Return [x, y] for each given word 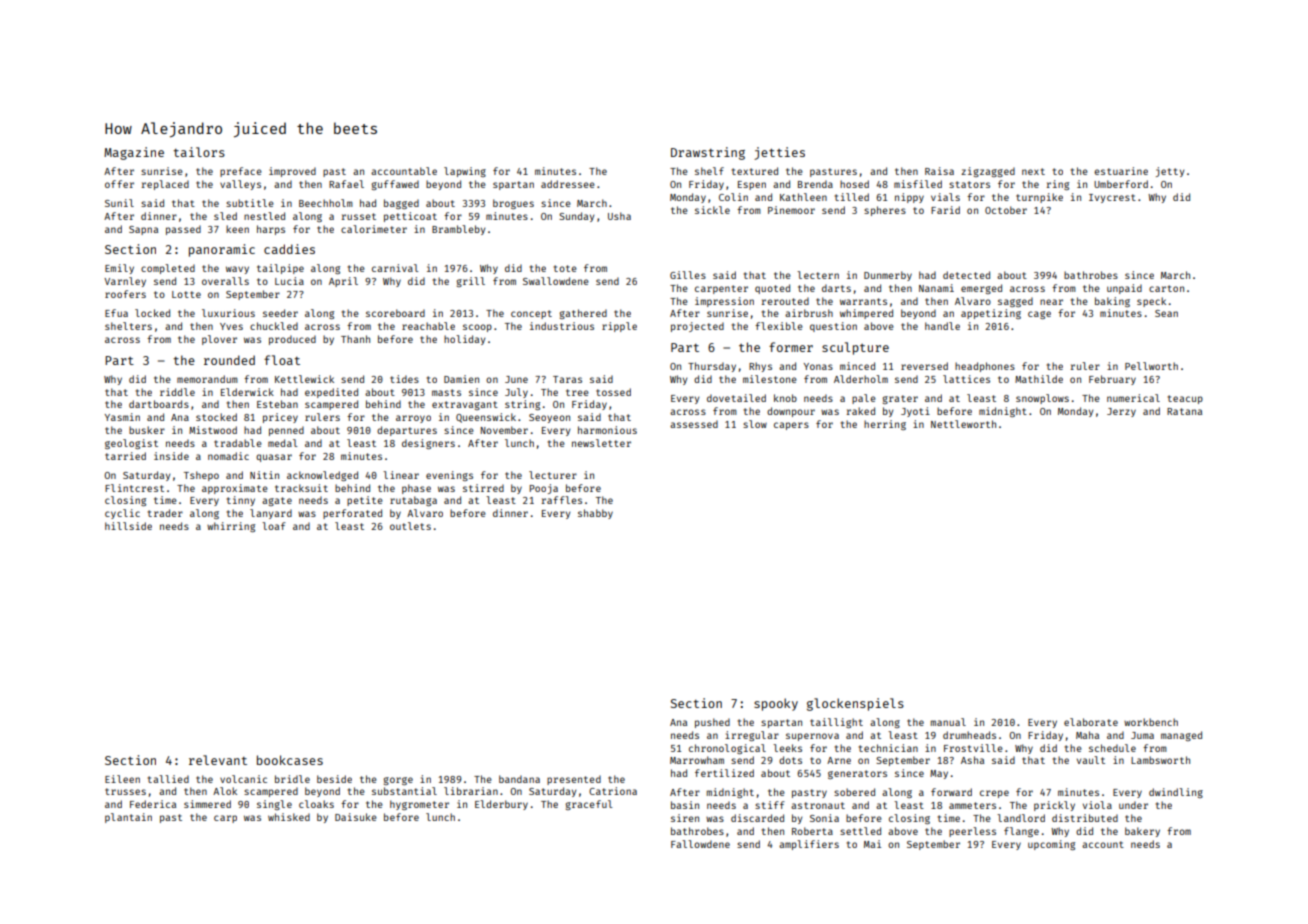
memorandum [207, 379]
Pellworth [1151, 366]
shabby [595, 514]
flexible [779, 326]
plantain [128, 818]
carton [1166, 288]
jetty [1170, 172]
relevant [218, 760]
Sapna [143, 230]
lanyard [271, 514]
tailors [199, 152]
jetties [779, 153]
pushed [712, 723]
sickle [712, 210]
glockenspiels [855, 704]
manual [948, 722]
